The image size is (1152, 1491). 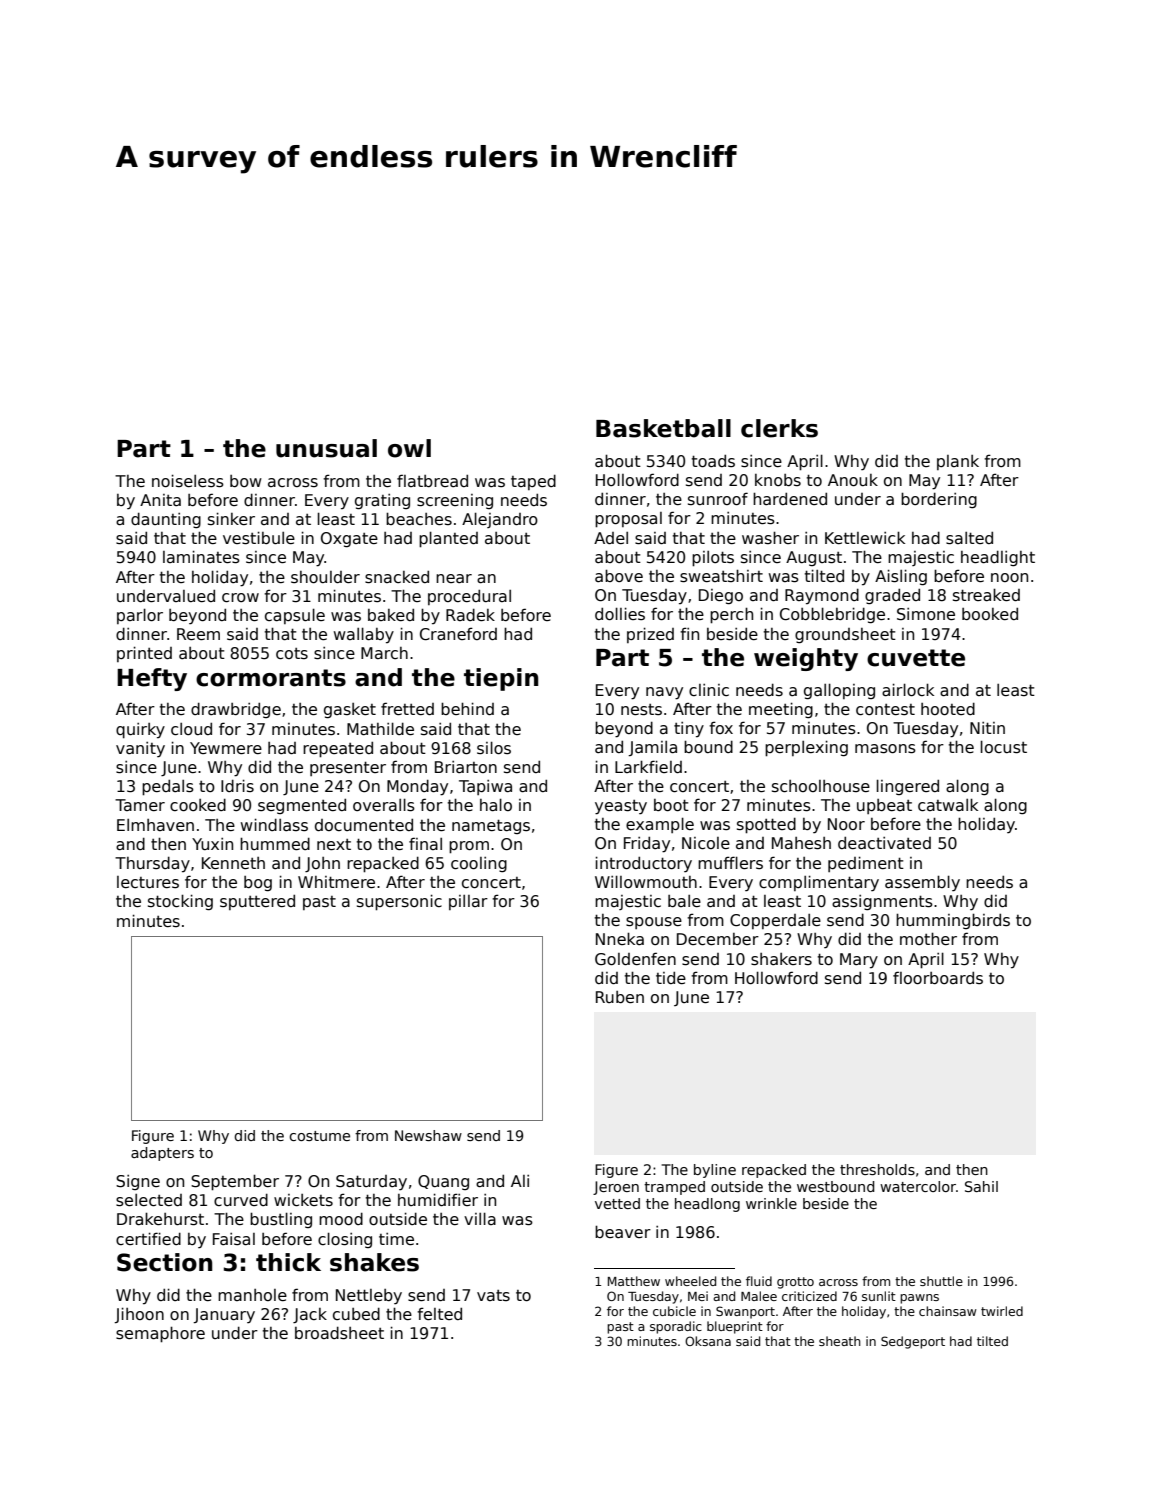 What do you see at coordinates (781, 710) in the screenshot?
I see `meeting` at bounding box center [781, 710].
